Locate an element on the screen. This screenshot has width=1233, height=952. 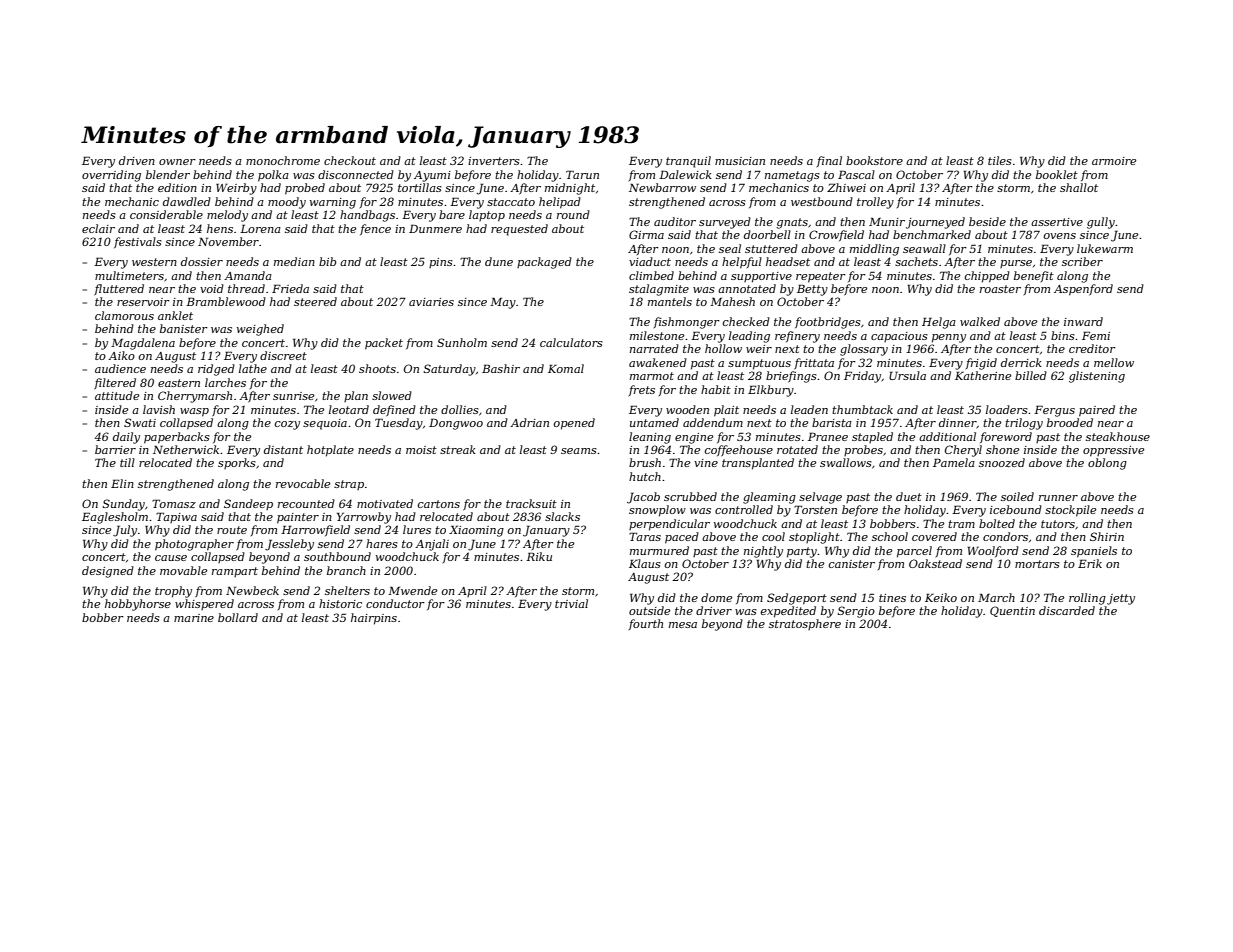
Tapiwa is located at coordinates (176, 517).
